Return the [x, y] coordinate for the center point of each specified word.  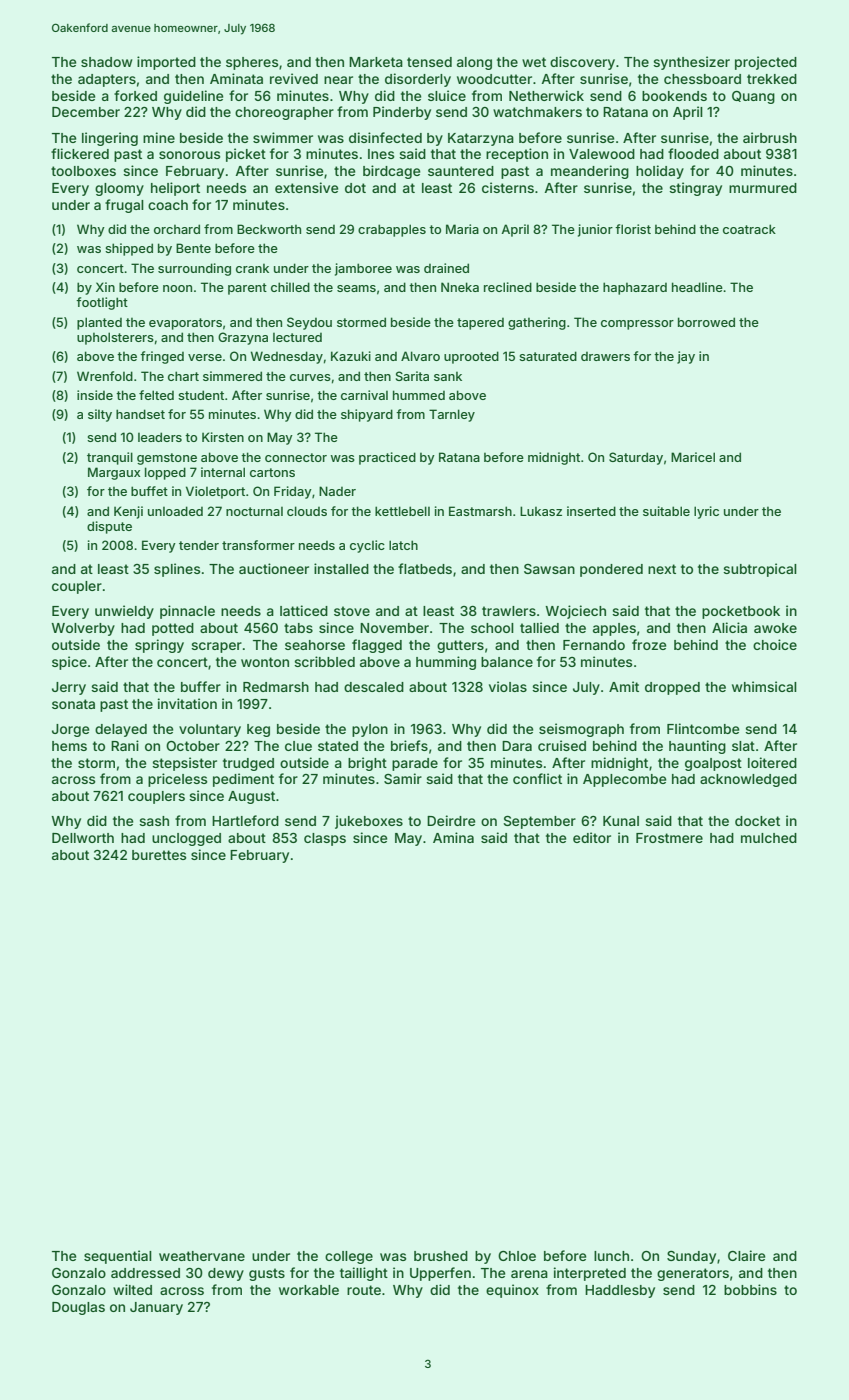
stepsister [184, 764]
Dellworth [83, 838]
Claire [746, 1255]
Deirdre [451, 820]
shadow [106, 62]
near [338, 80]
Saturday [636, 458]
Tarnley [452, 415]
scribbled [324, 661]
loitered [772, 762]
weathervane [202, 1256]
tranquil [110, 458]
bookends [674, 96]
